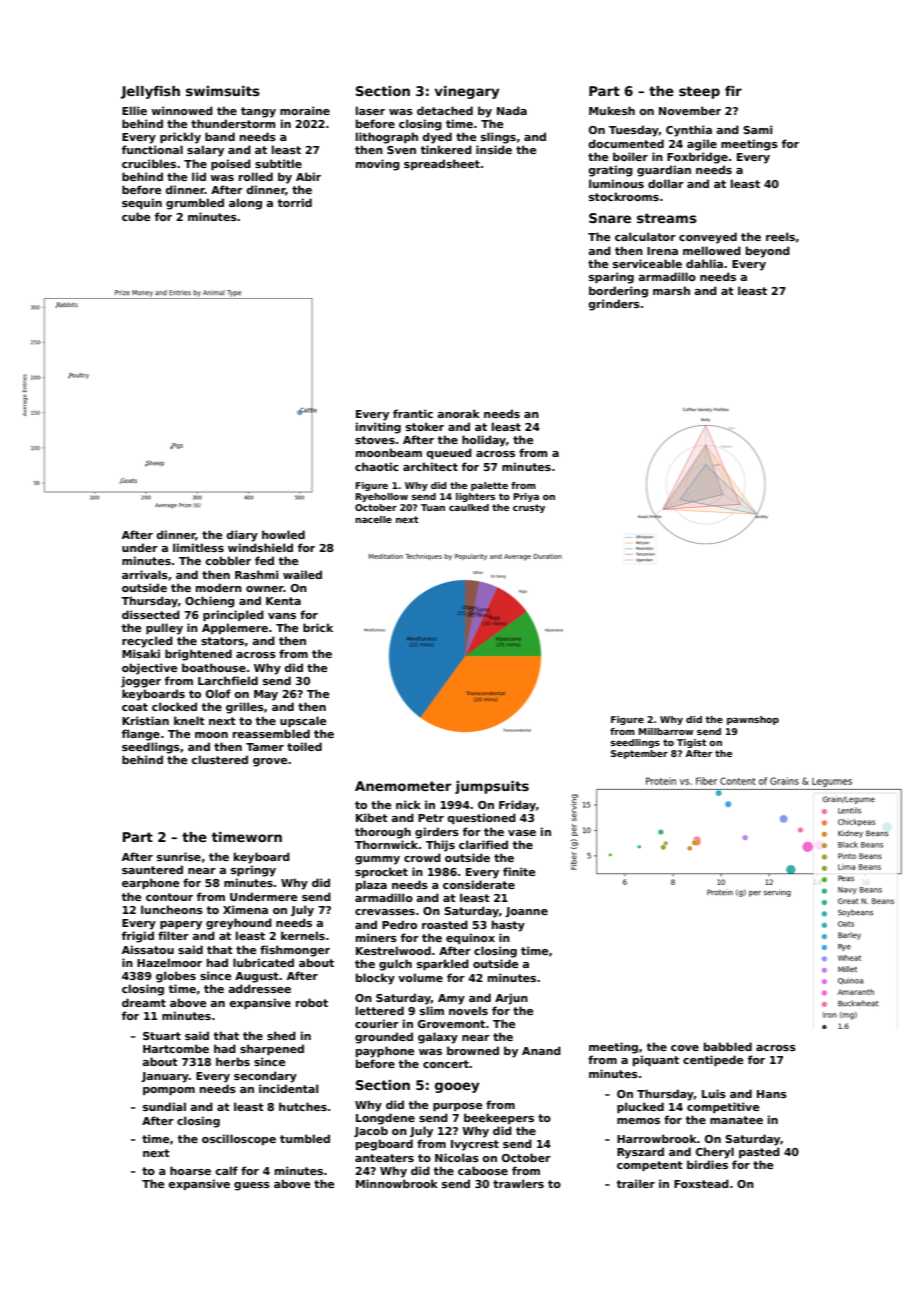  Describe the element at coordinates (378, 428) in the page. I see `inviting` at that location.
